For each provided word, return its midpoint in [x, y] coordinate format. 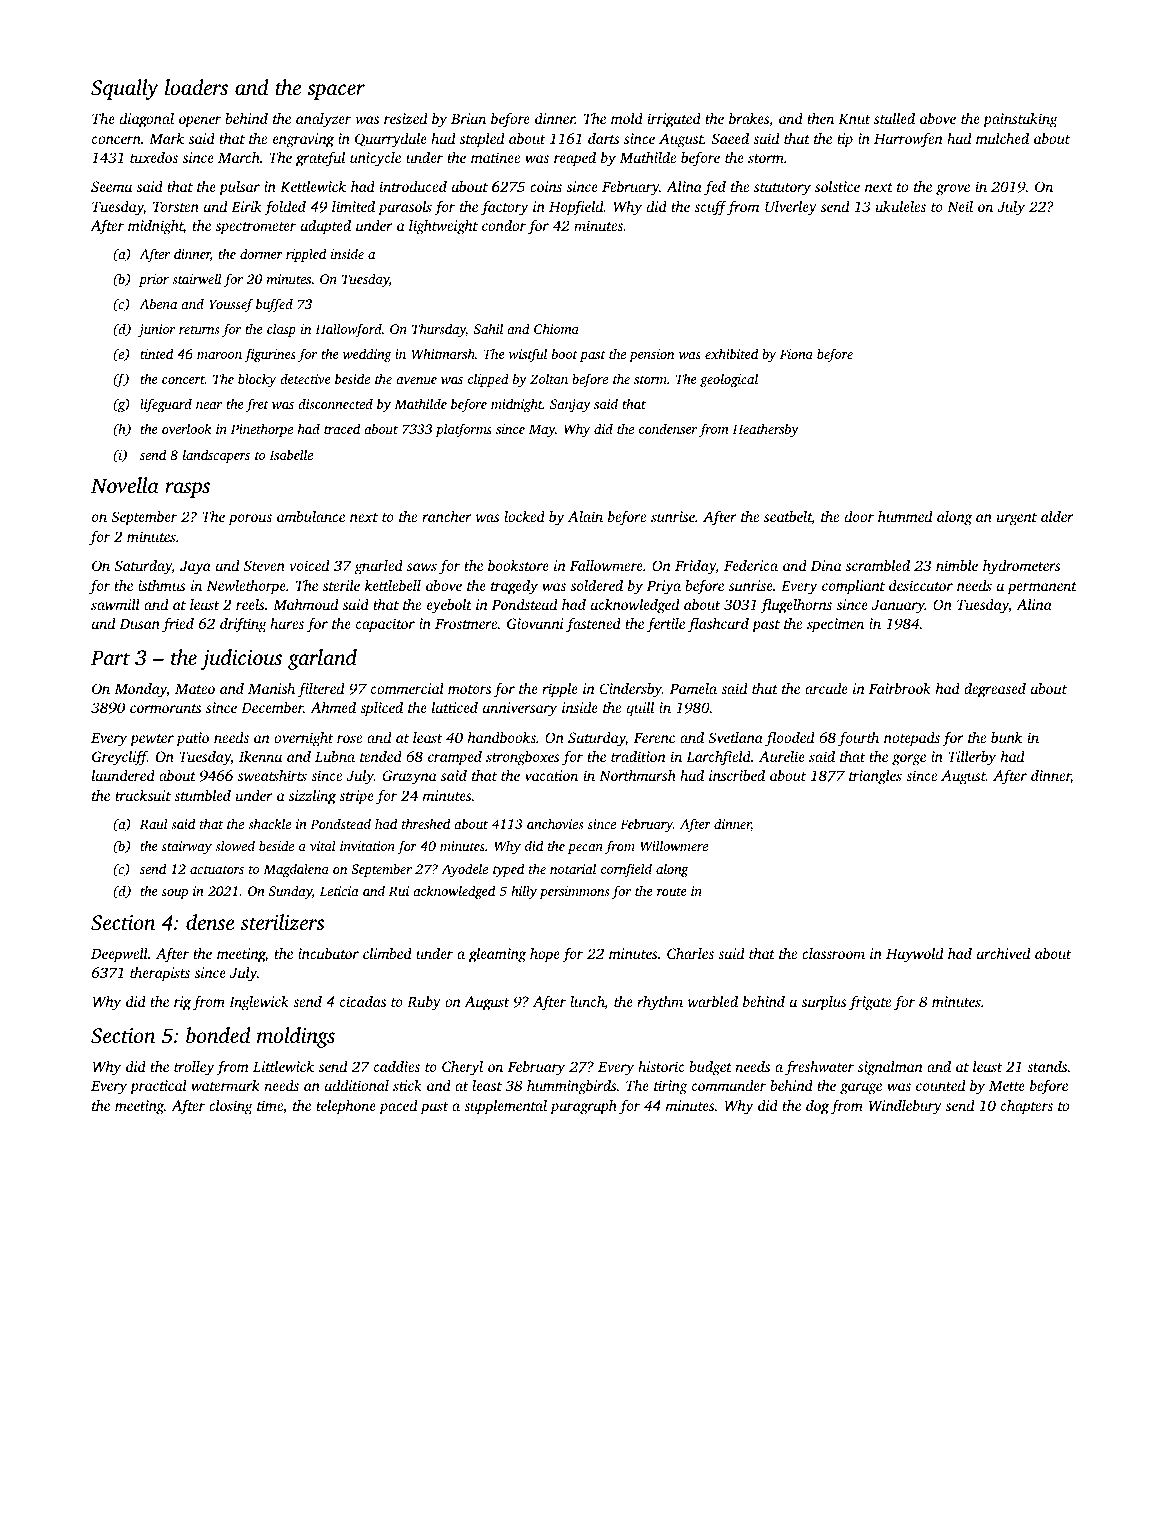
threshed [426, 823]
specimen [835, 625]
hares [287, 623]
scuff [710, 208]
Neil [960, 206]
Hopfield [576, 208]
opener [200, 122]
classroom [833, 953]
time [270, 1105]
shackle [269, 823]
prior [154, 280]
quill [640, 709]
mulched [1002, 138]
